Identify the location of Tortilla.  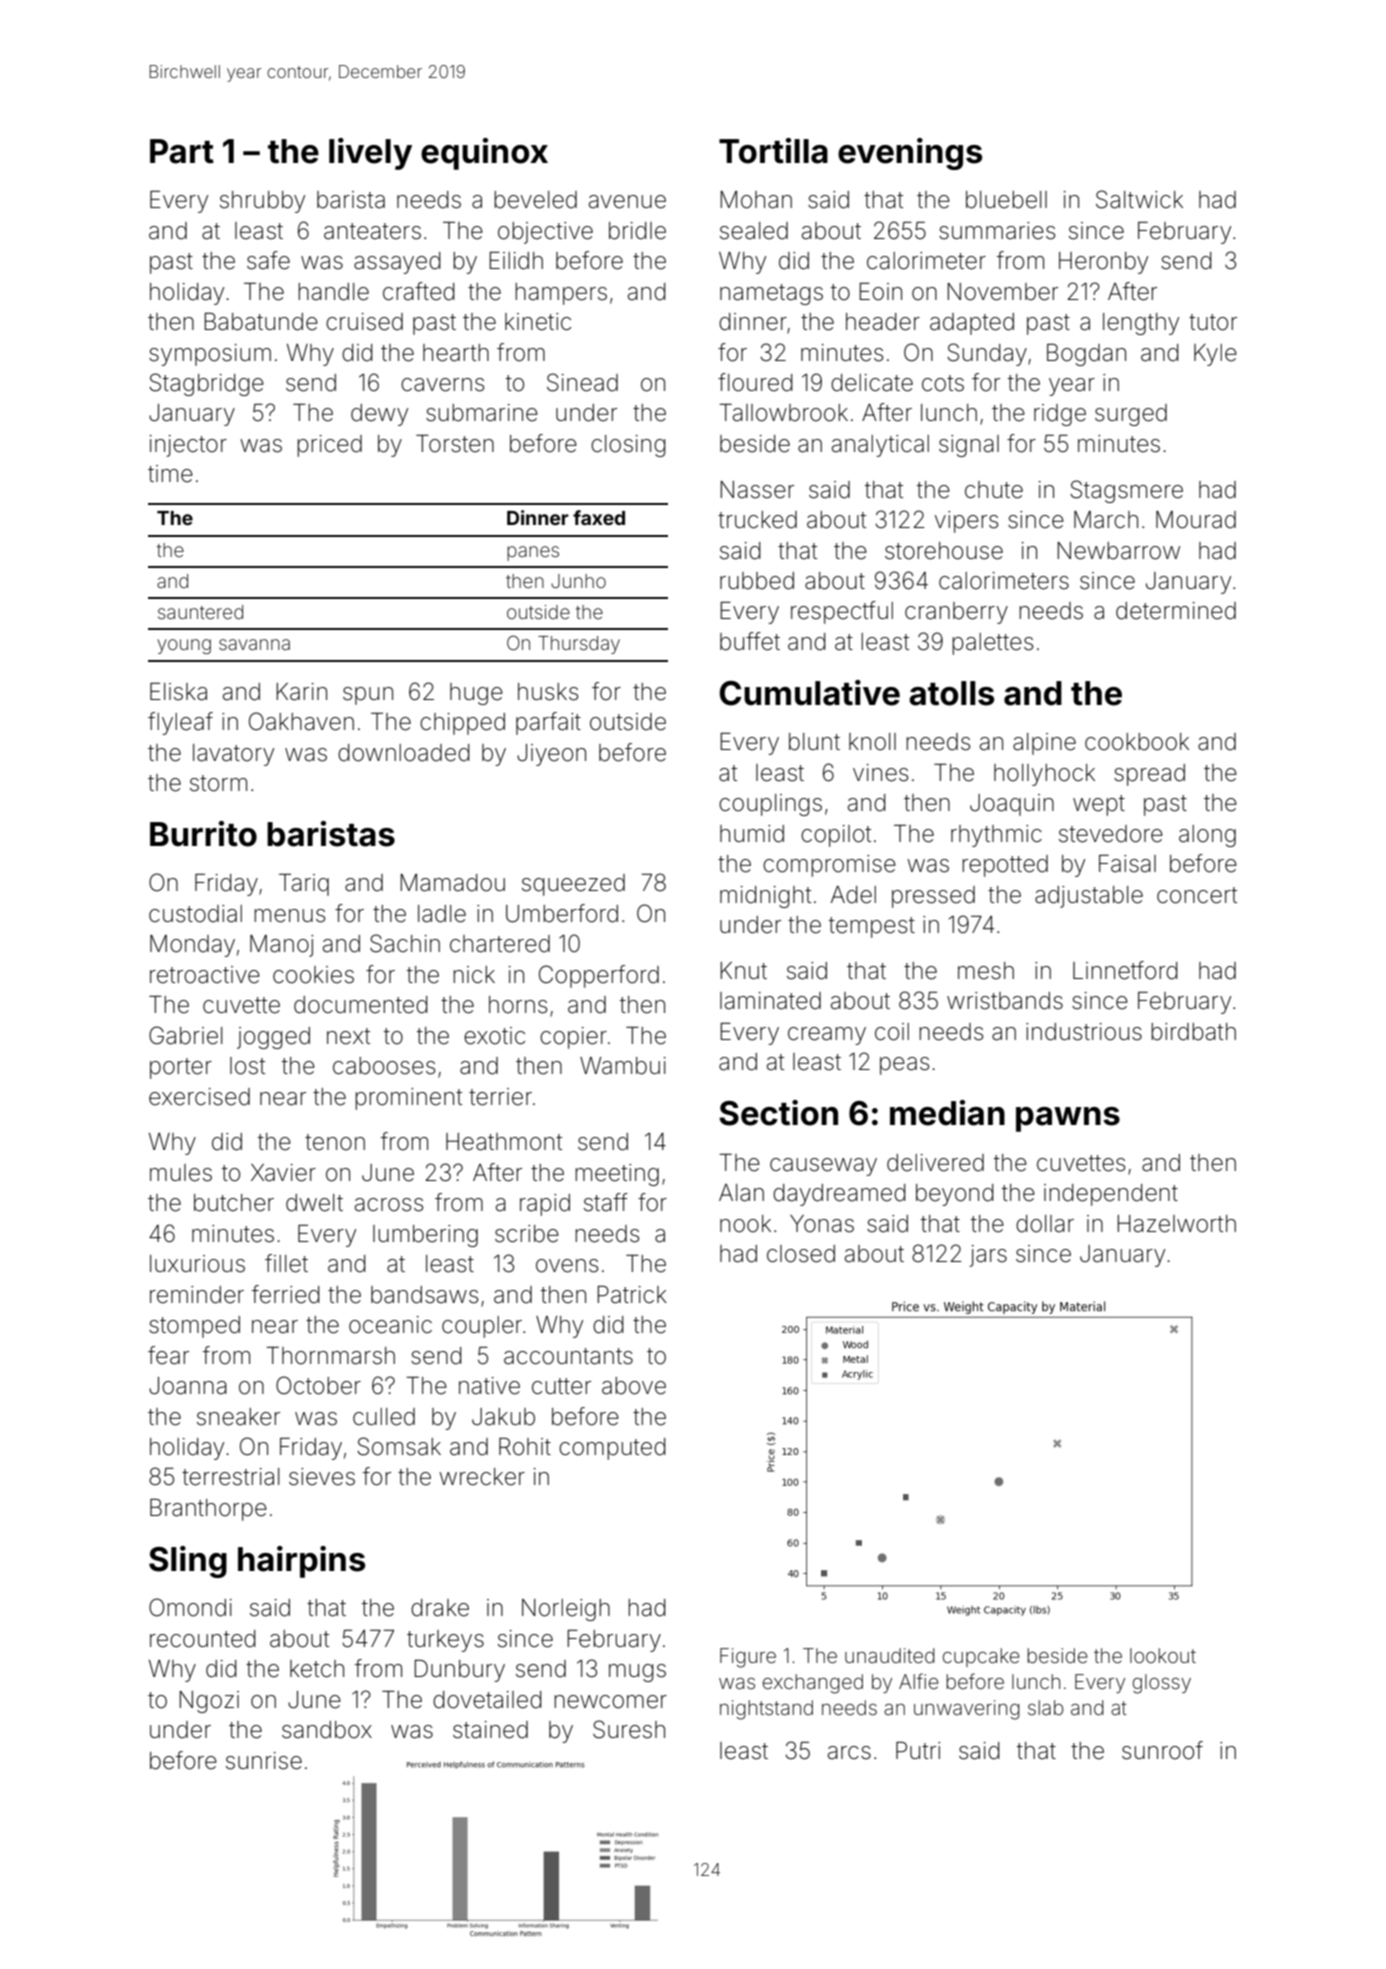
(773, 151).
